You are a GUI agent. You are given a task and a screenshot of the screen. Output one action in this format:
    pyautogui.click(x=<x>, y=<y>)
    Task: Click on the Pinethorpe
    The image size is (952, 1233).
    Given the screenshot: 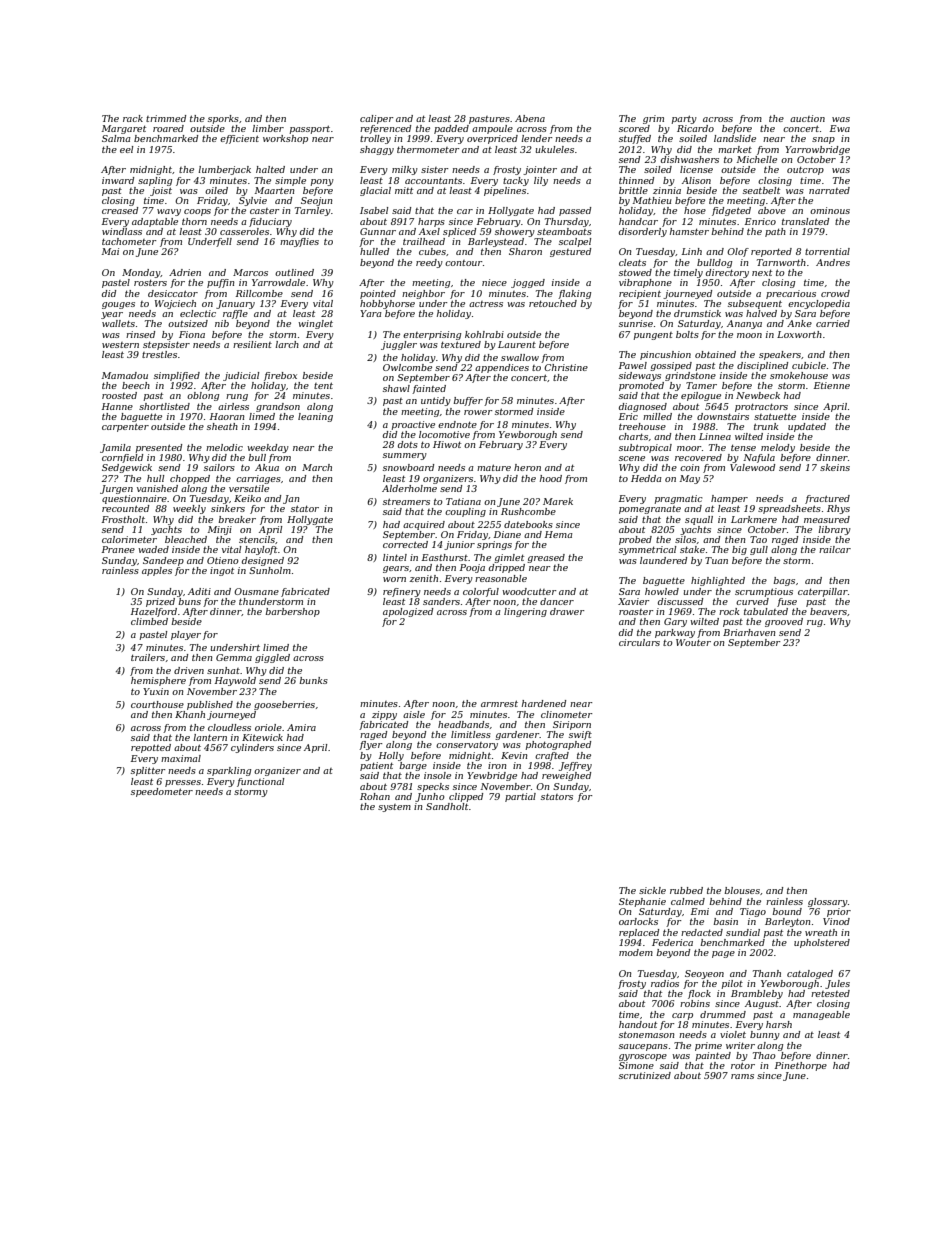 What is the action you would take?
    pyautogui.click(x=801, y=1066)
